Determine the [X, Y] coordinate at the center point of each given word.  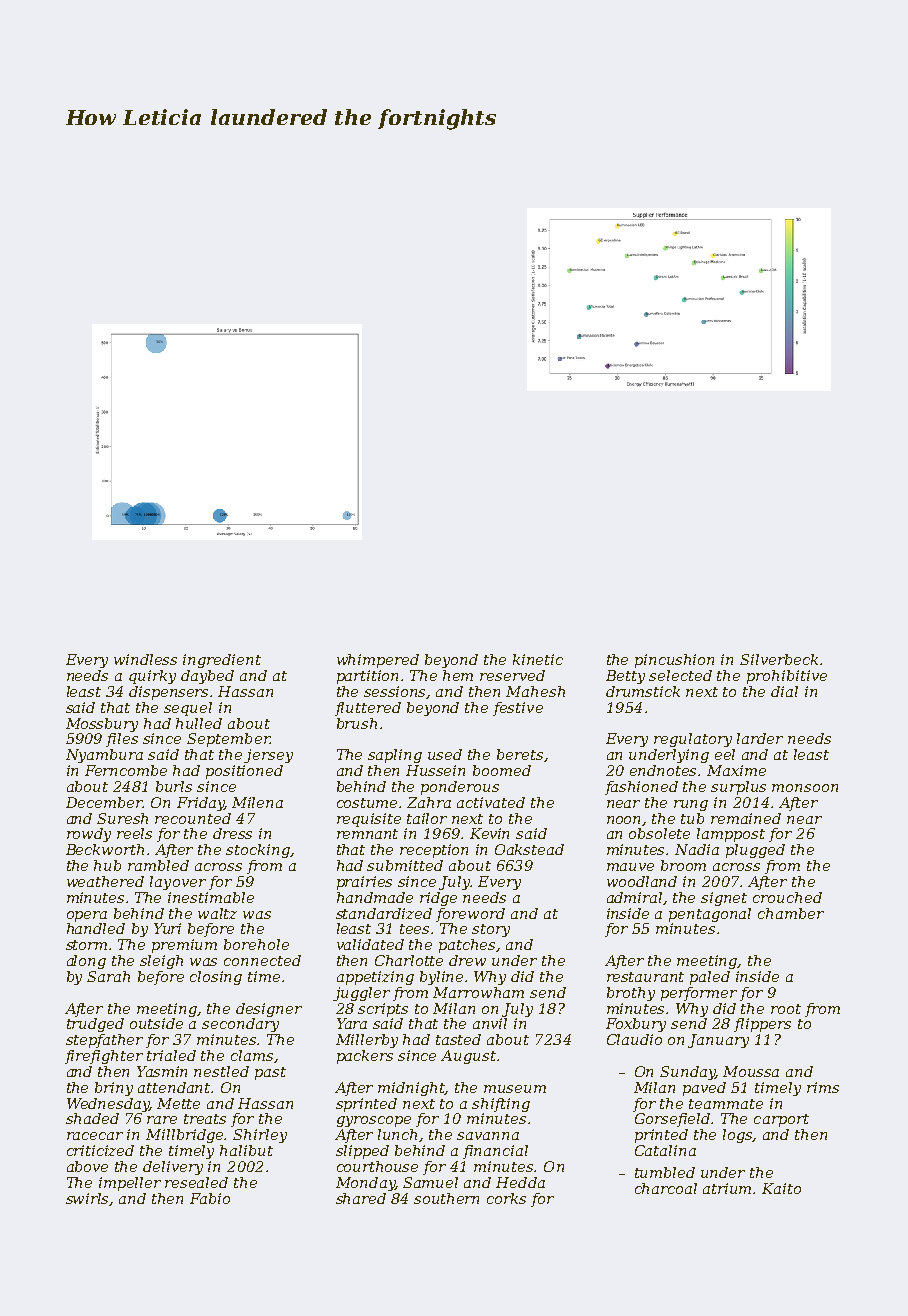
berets [520, 754]
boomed [502, 770]
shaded [92, 1118]
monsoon [805, 788]
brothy [631, 994]
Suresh [122, 818]
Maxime [736, 770]
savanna [488, 1136]
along [86, 962]
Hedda [520, 1182]
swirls [88, 1199]
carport [781, 1120]
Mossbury [102, 725]
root [786, 1009]
